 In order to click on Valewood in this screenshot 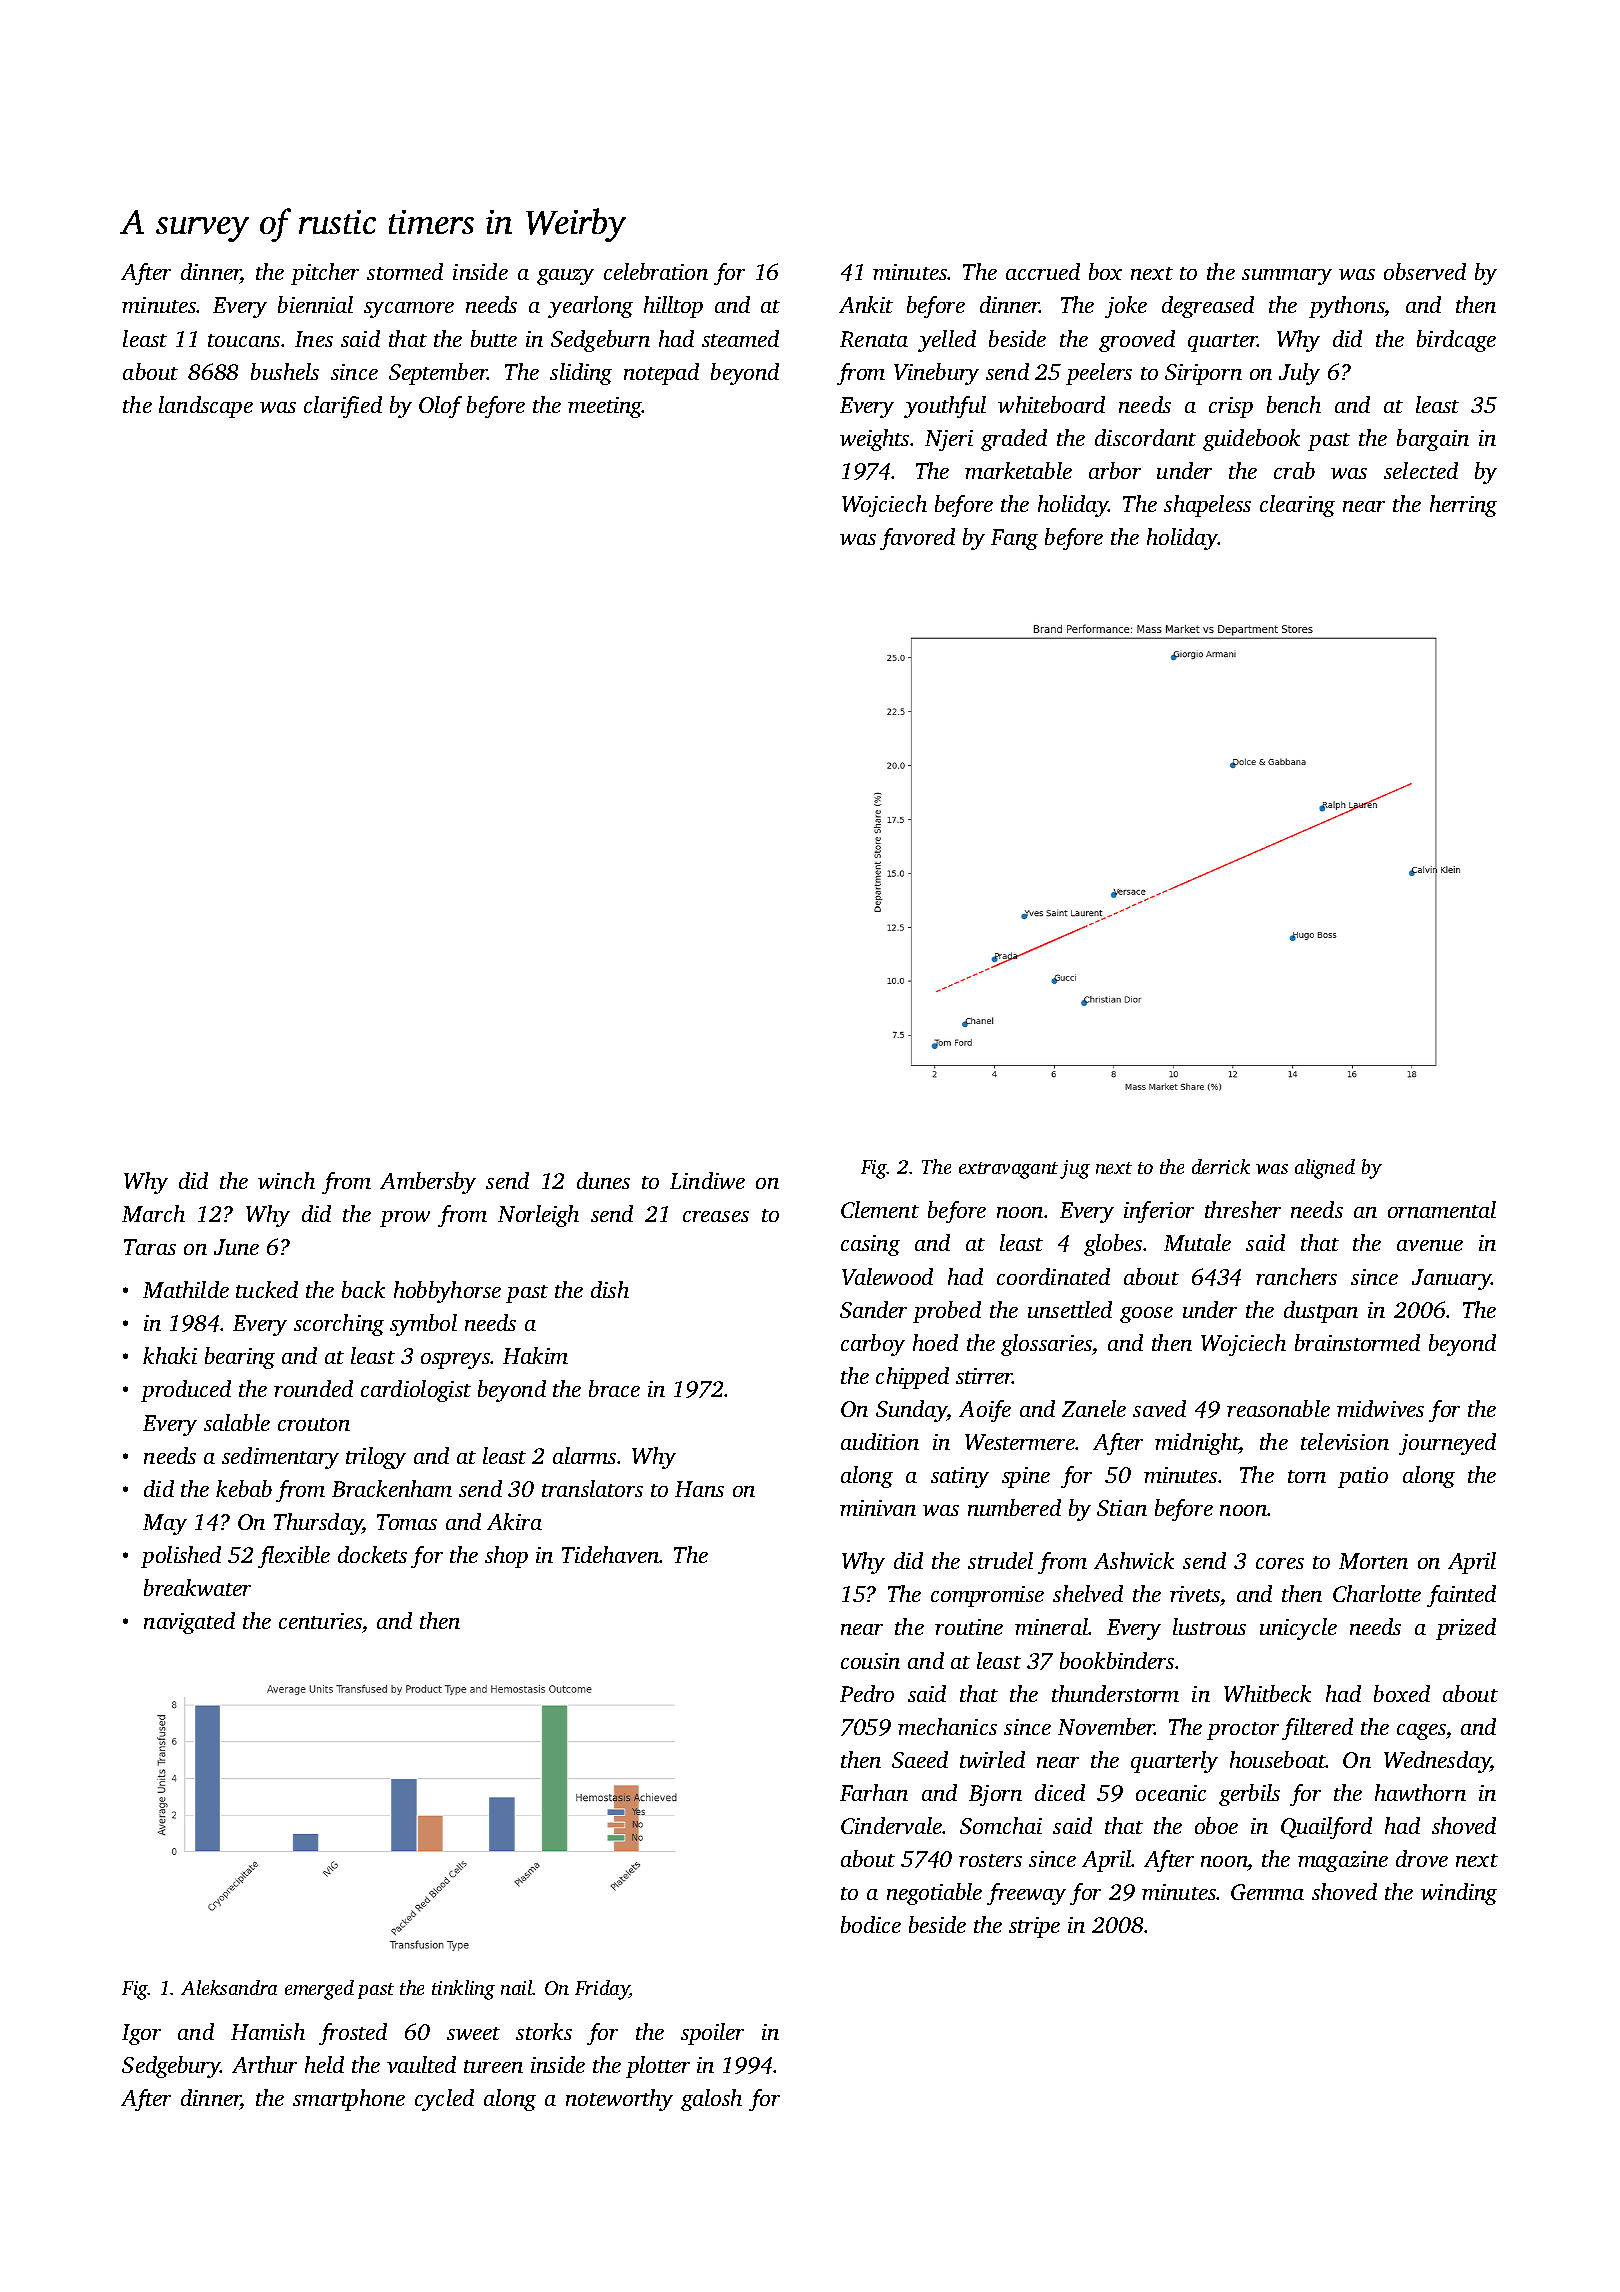, I will do `click(887, 1276)`.
